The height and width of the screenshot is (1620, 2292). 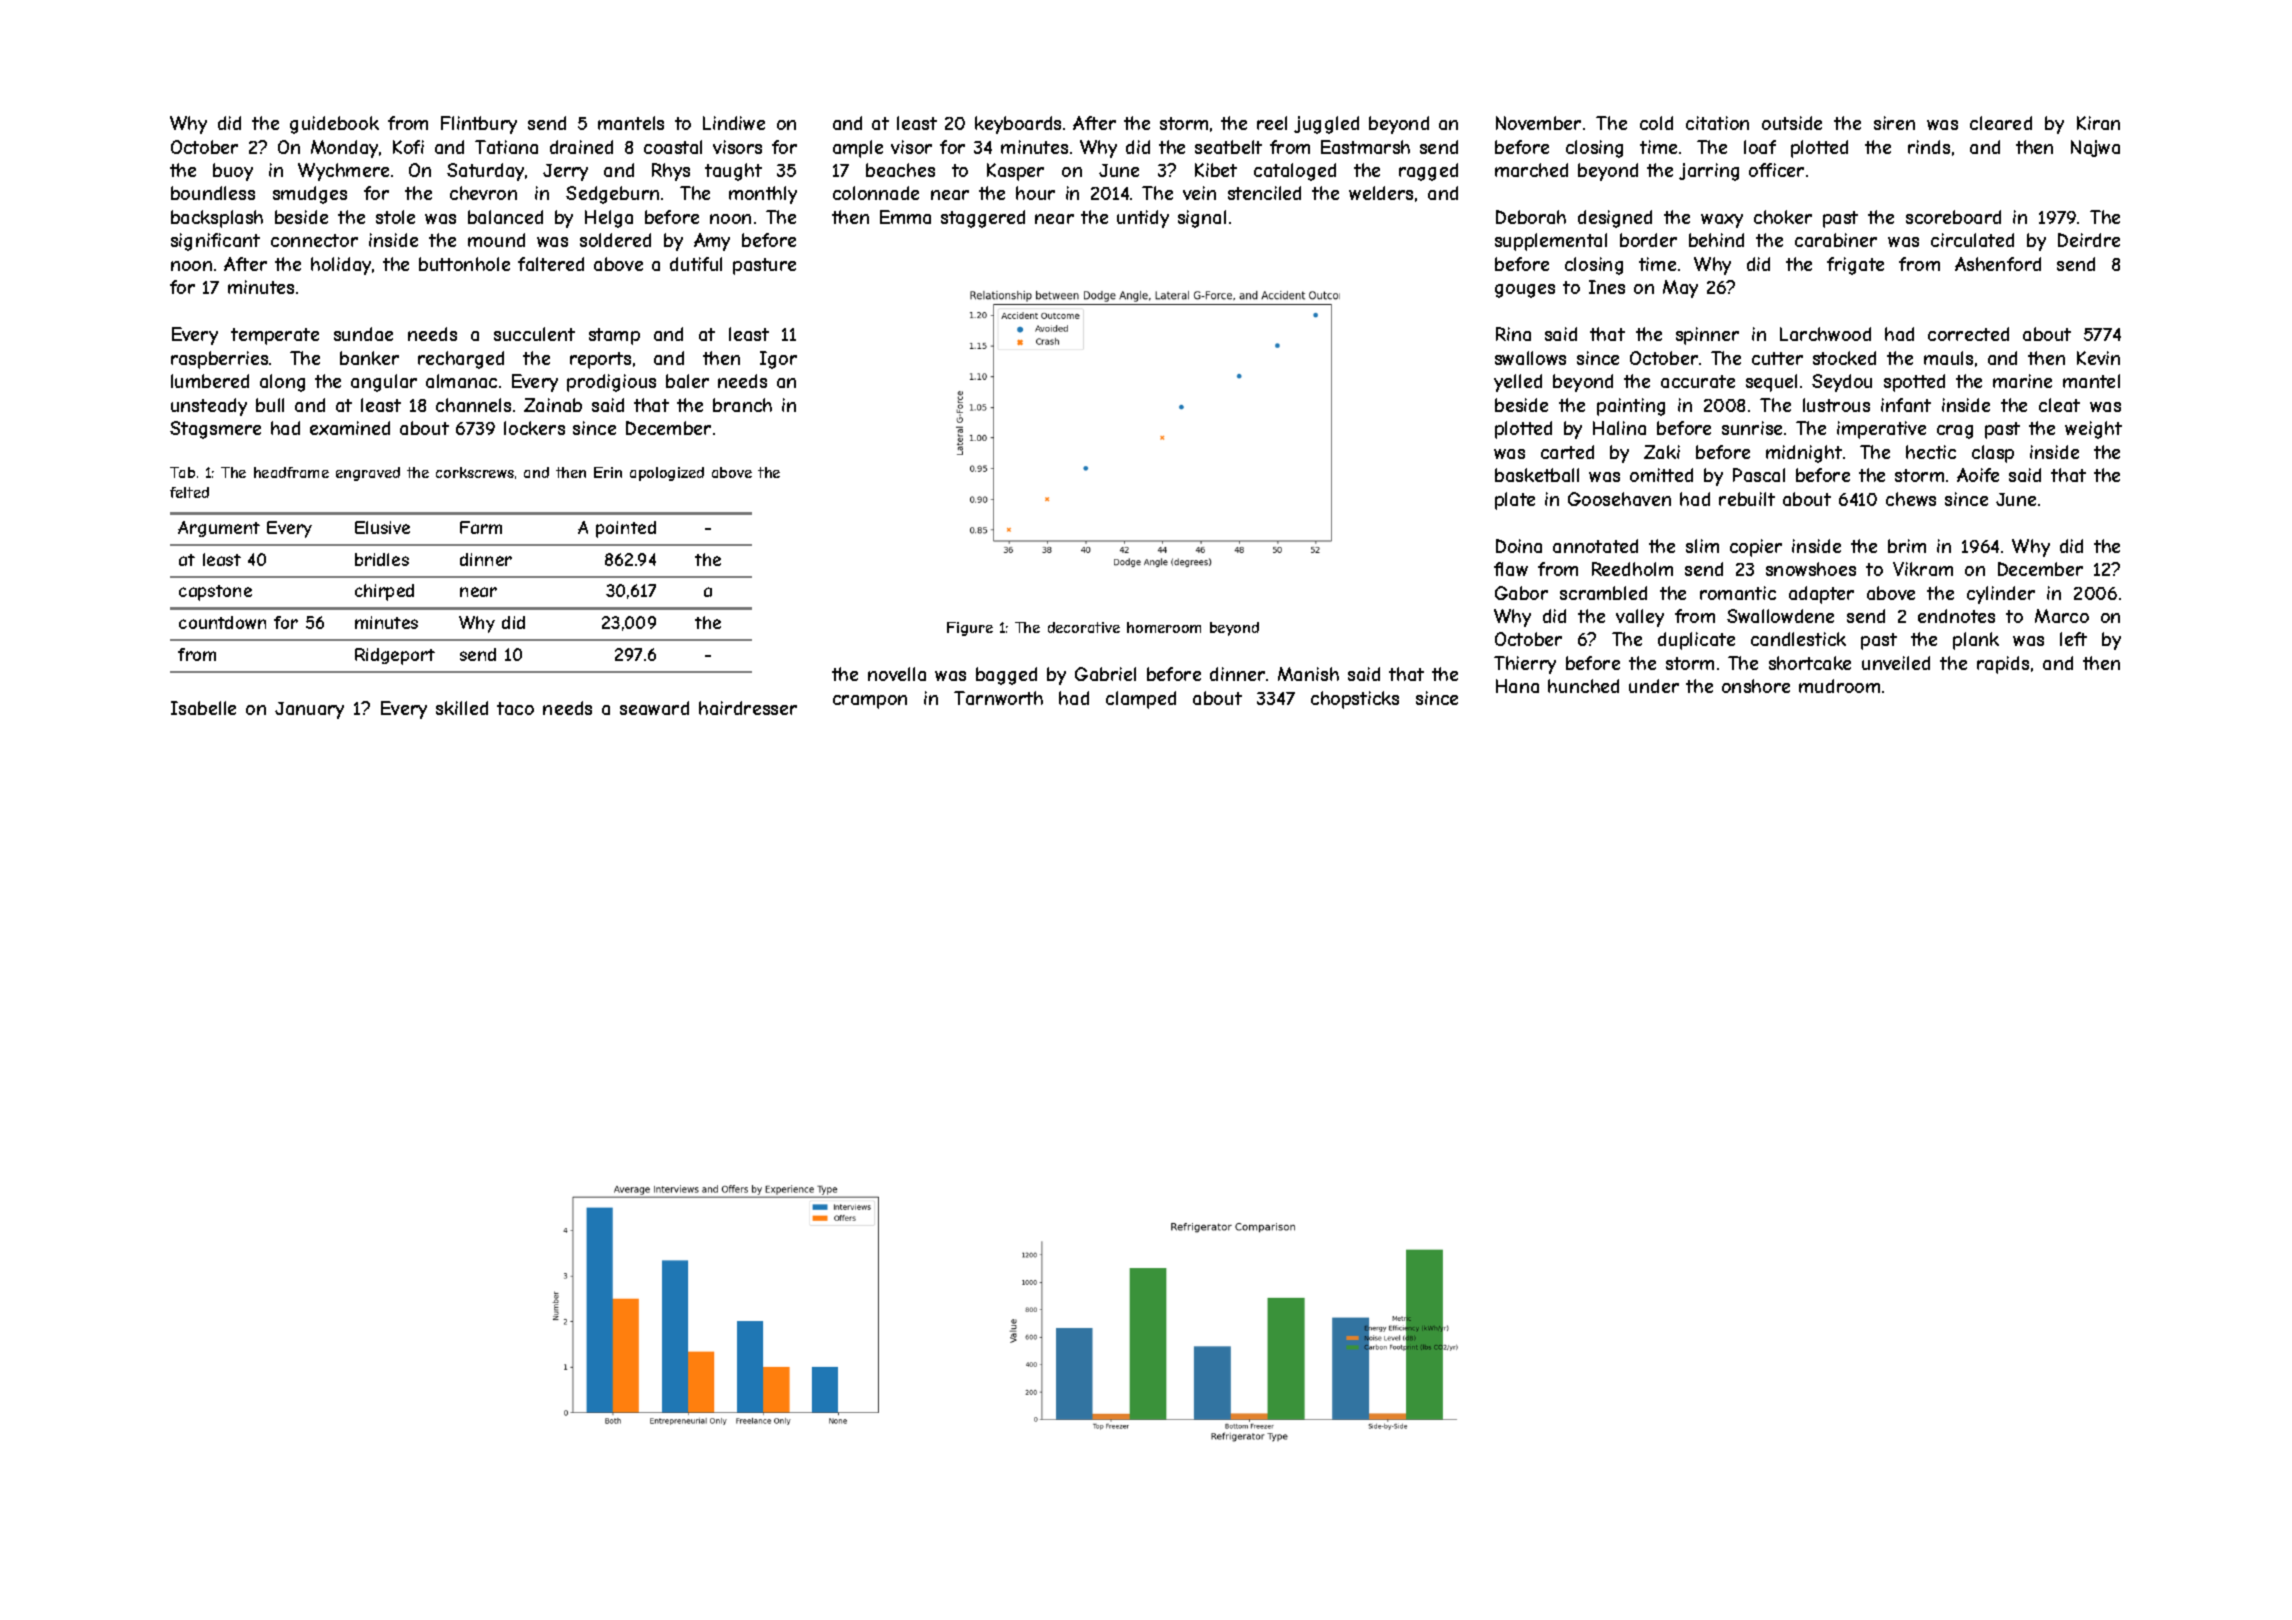 I want to click on keyboards, so click(x=1018, y=125).
